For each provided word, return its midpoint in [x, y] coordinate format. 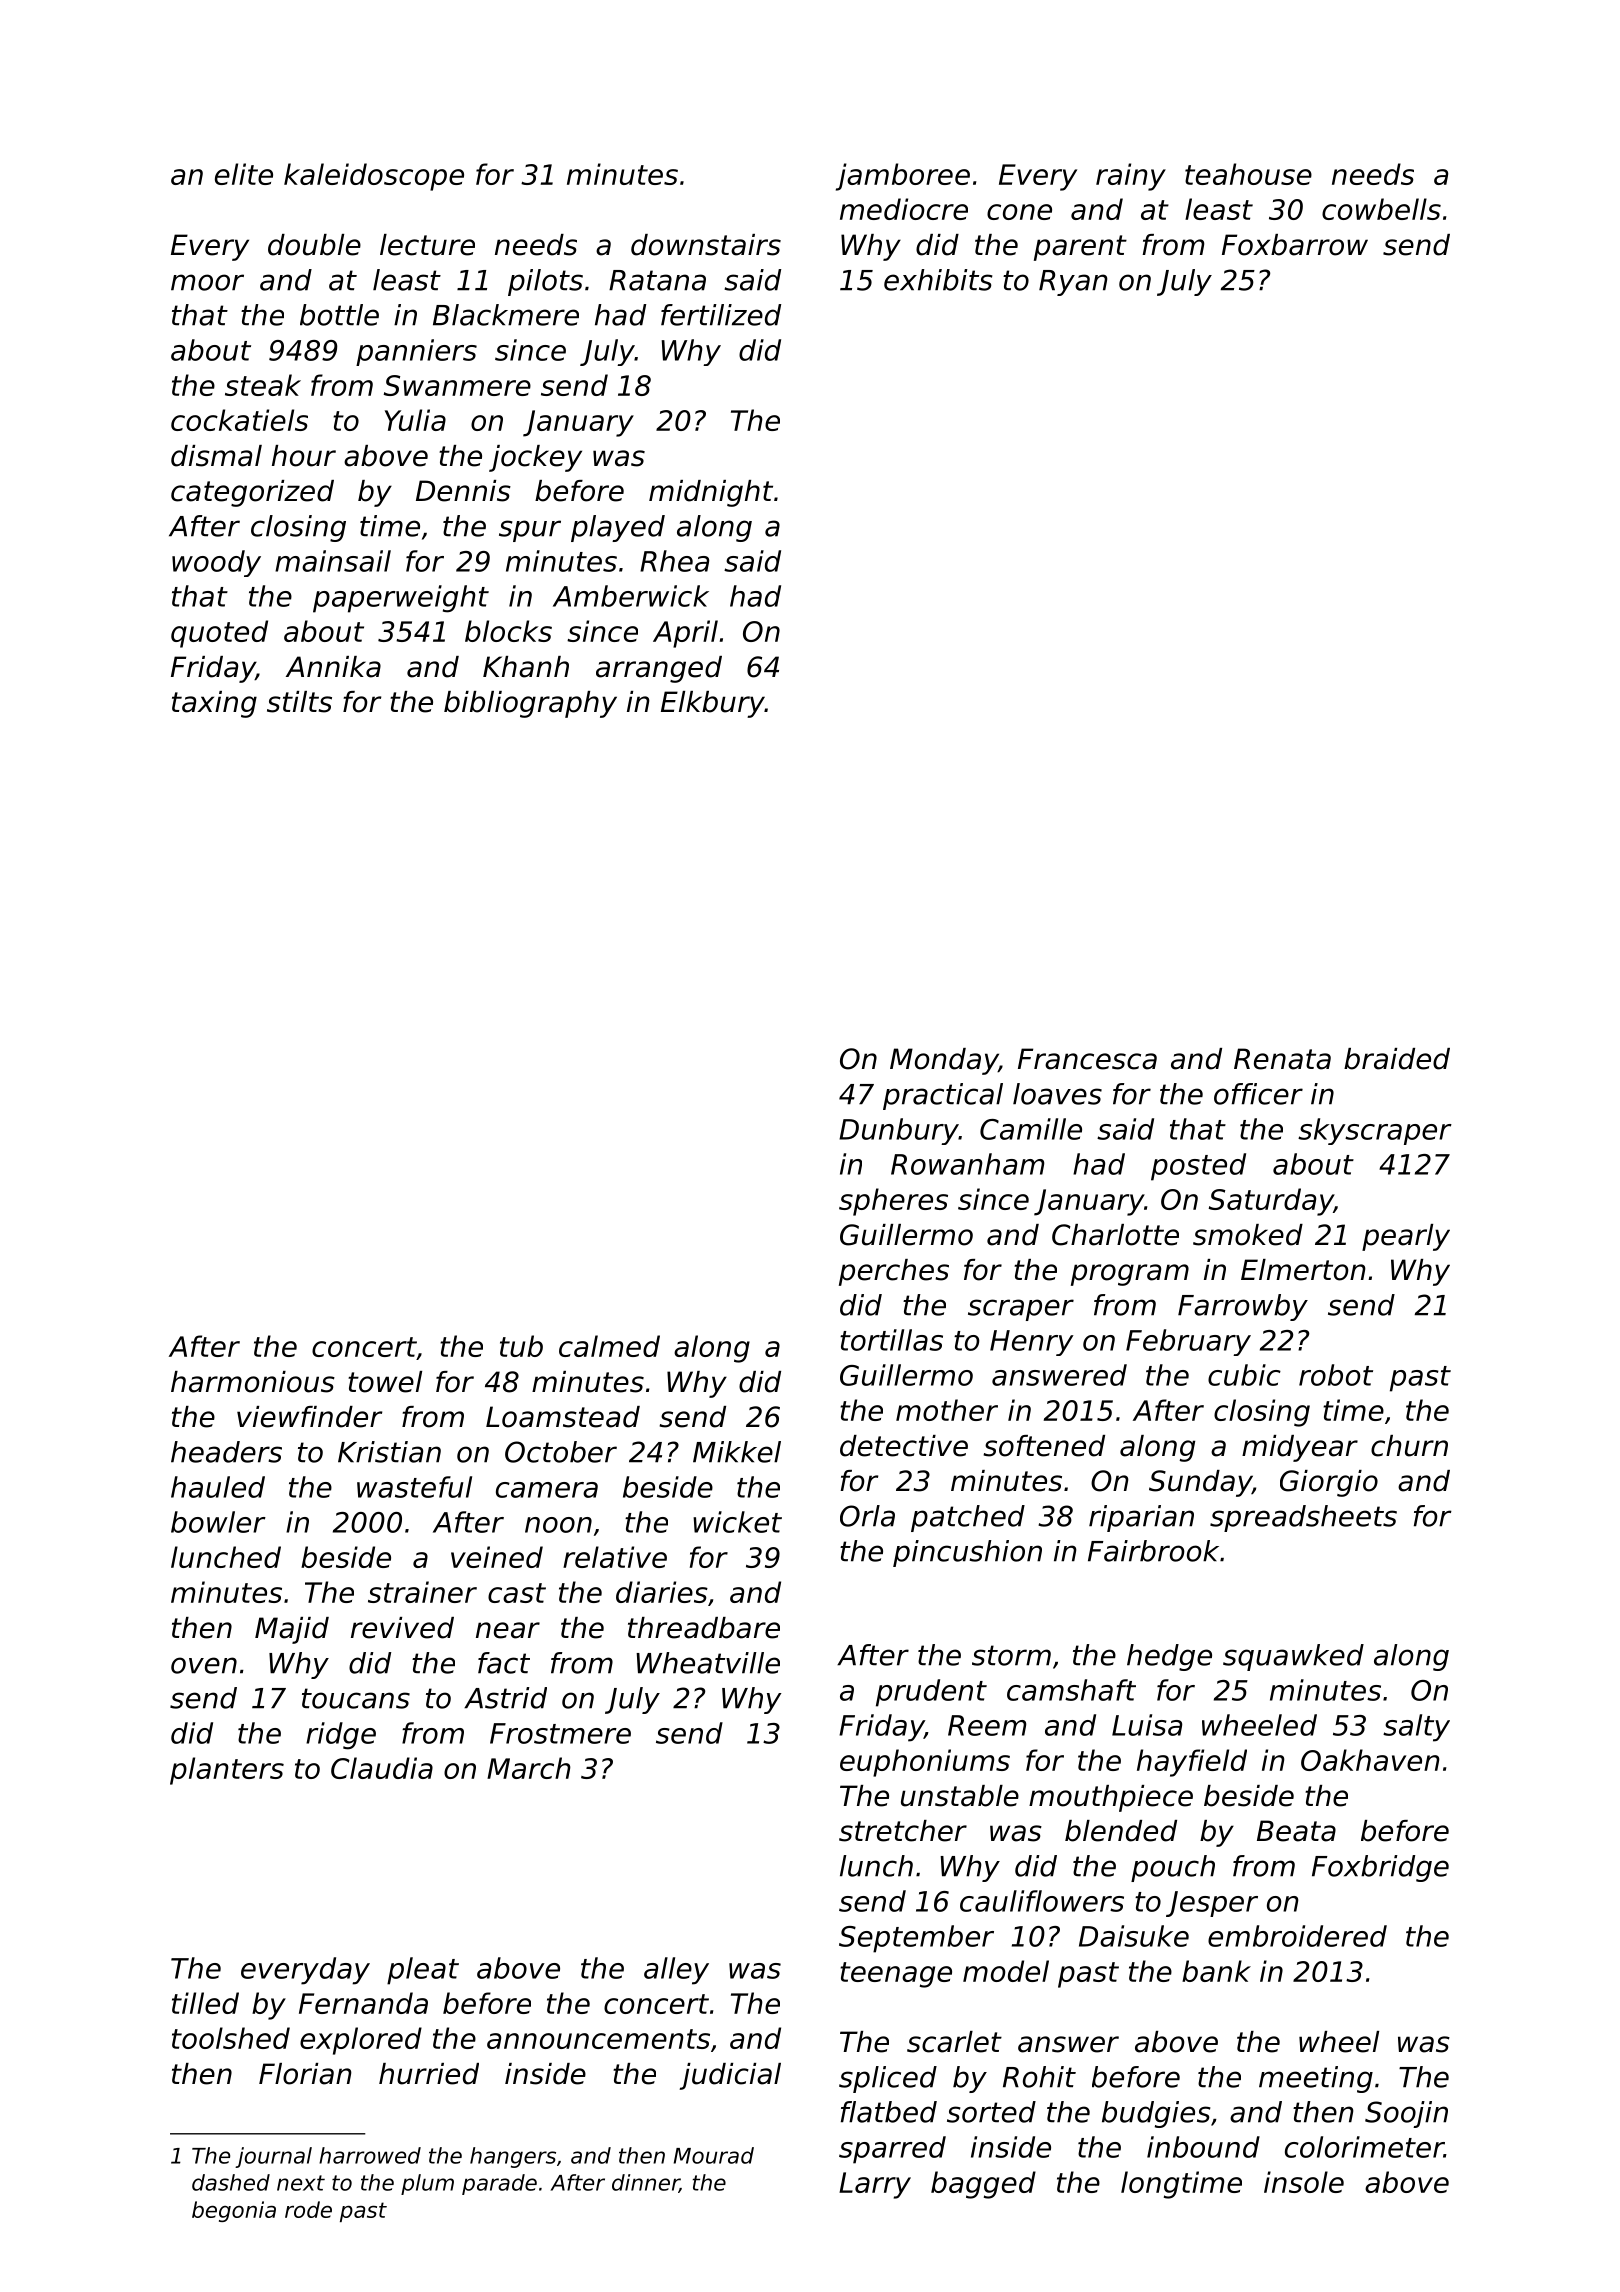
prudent [931, 1693]
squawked [1293, 1657]
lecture [427, 245]
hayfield [1192, 1763]
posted [1198, 1167]
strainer [422, 1592]
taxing [214, 704]
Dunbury [899, 1131]
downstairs [706, 245]
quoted [219, 634]
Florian [305, 2074]
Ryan [1073, 283]
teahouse [1248, 174]
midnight [711, 493]
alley [676, 1971]
